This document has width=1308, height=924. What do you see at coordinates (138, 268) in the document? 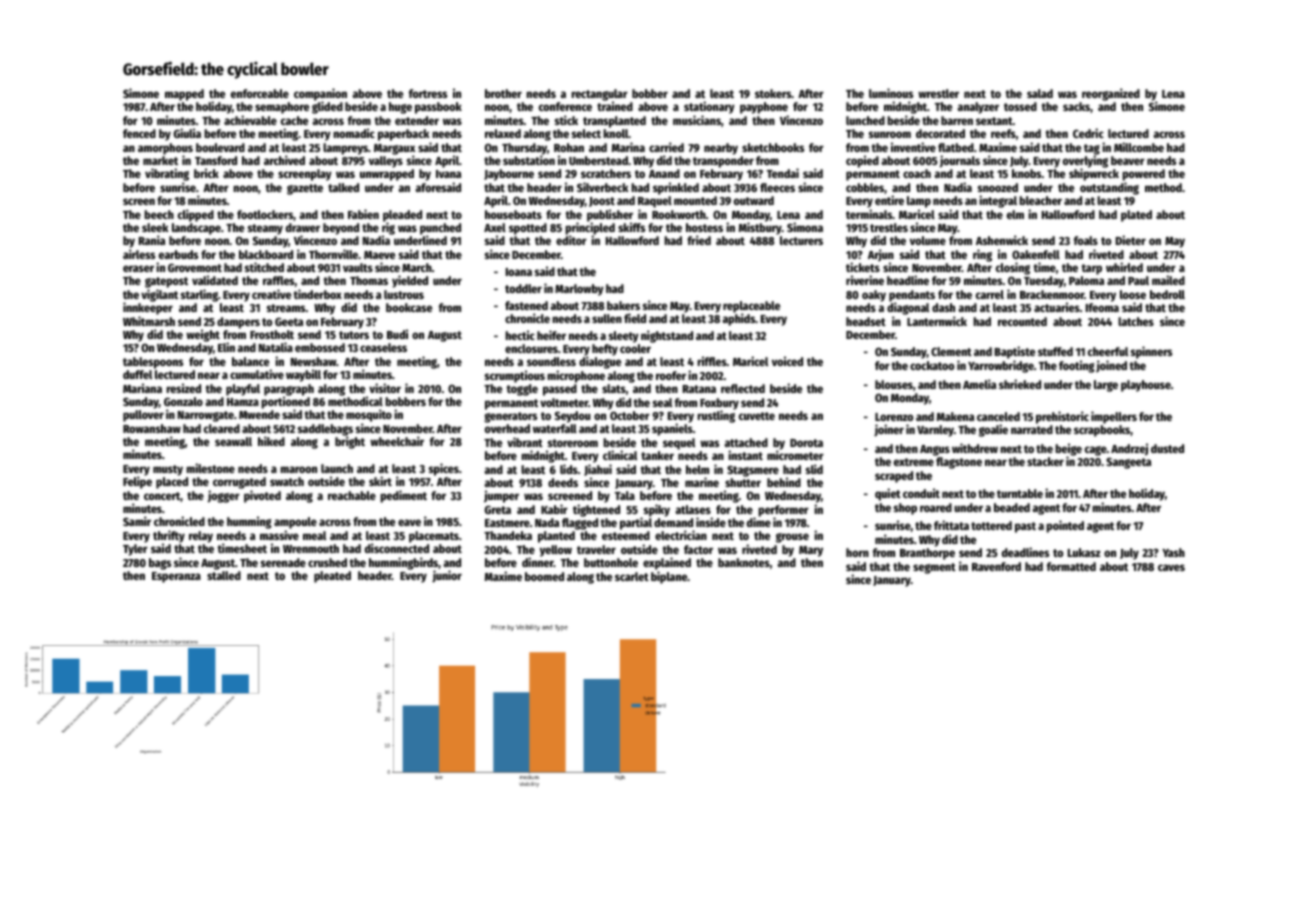
I see `eraser` at bounding box center [138, 268].
